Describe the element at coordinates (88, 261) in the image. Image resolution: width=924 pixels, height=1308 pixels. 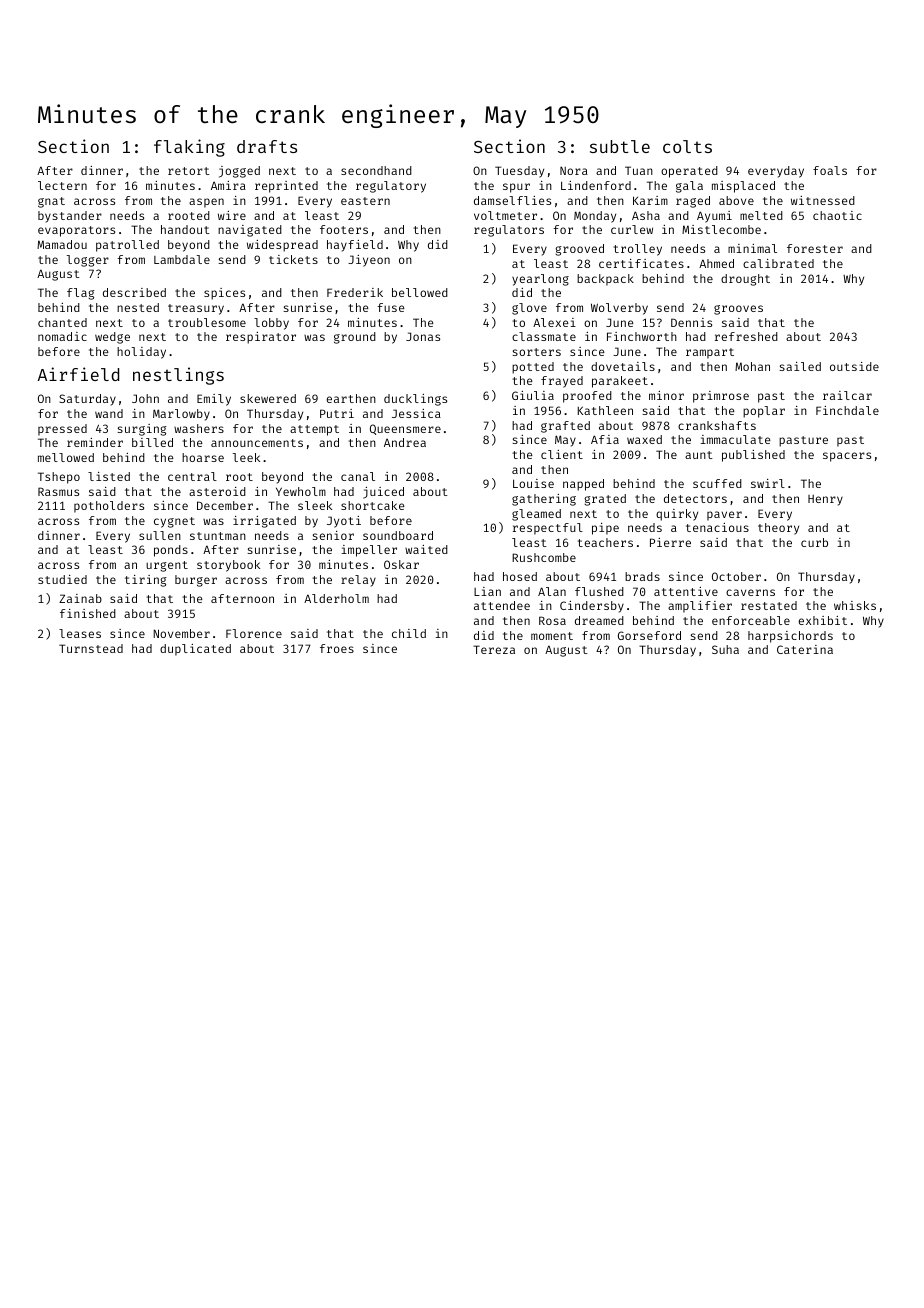
I see `logger` at that location.
